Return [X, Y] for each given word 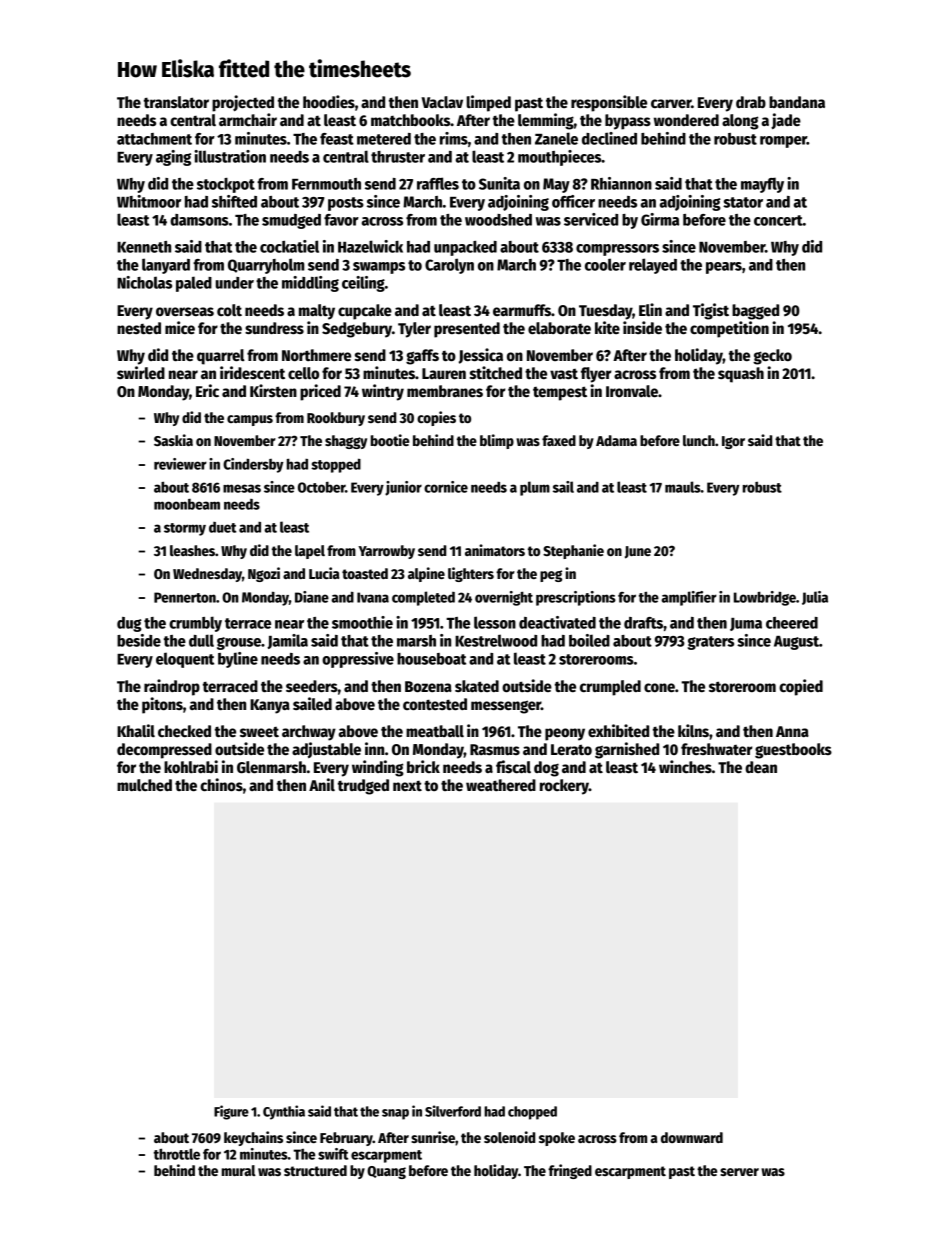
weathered [501, 785]
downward [692, 1137]
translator [176, 102]
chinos [221, 784]
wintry [383, 392]
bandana [797, 102]
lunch [699, 440]
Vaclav [442, 102]
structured [315, 1170]
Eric [207, 390]
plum [535, 488]
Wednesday [207, 575]
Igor [733, 442]
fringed [570, 1171]
